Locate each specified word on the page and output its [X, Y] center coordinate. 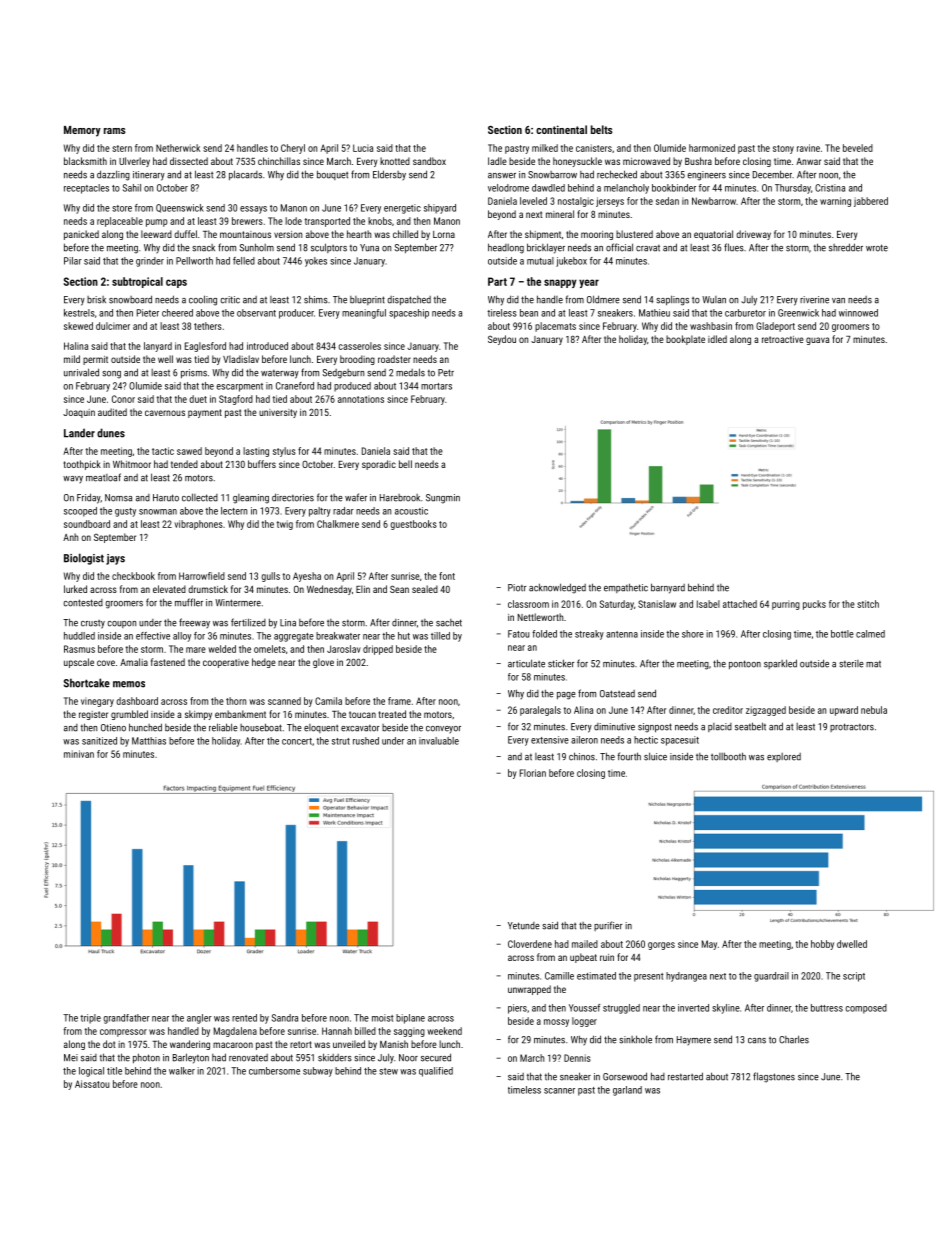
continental [561, 129]
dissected [189, 161]
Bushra [698, 161]
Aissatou [92, 1084]
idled [717, 339]
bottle [842, 634]
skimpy [198, 715]
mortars [436, 386]
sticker [561, 663]
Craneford [295, 386]
